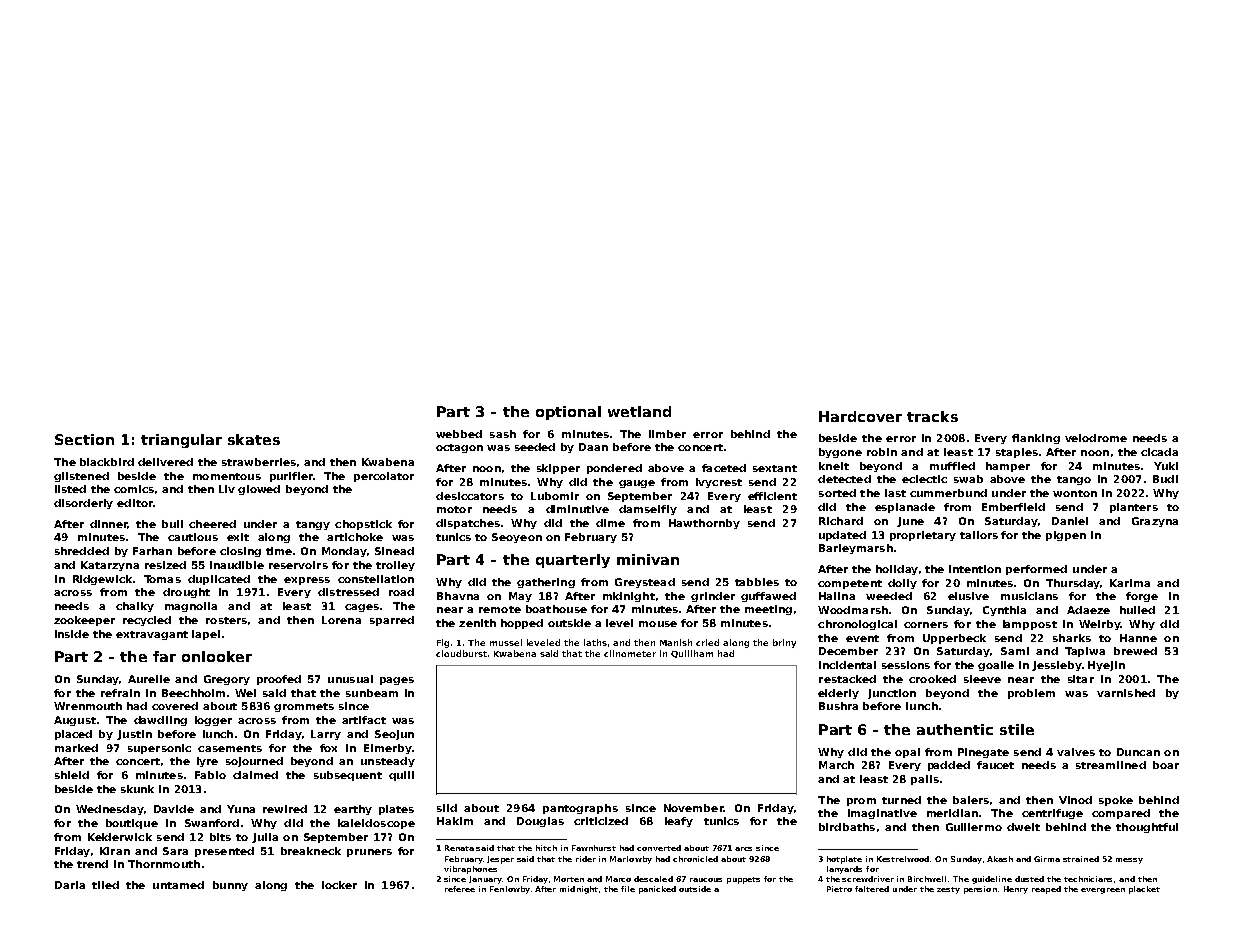 The height and width of the image is (952, 1233). Describe the element at coordinates (279, 680) in the image. I see `proofed` at that location.
